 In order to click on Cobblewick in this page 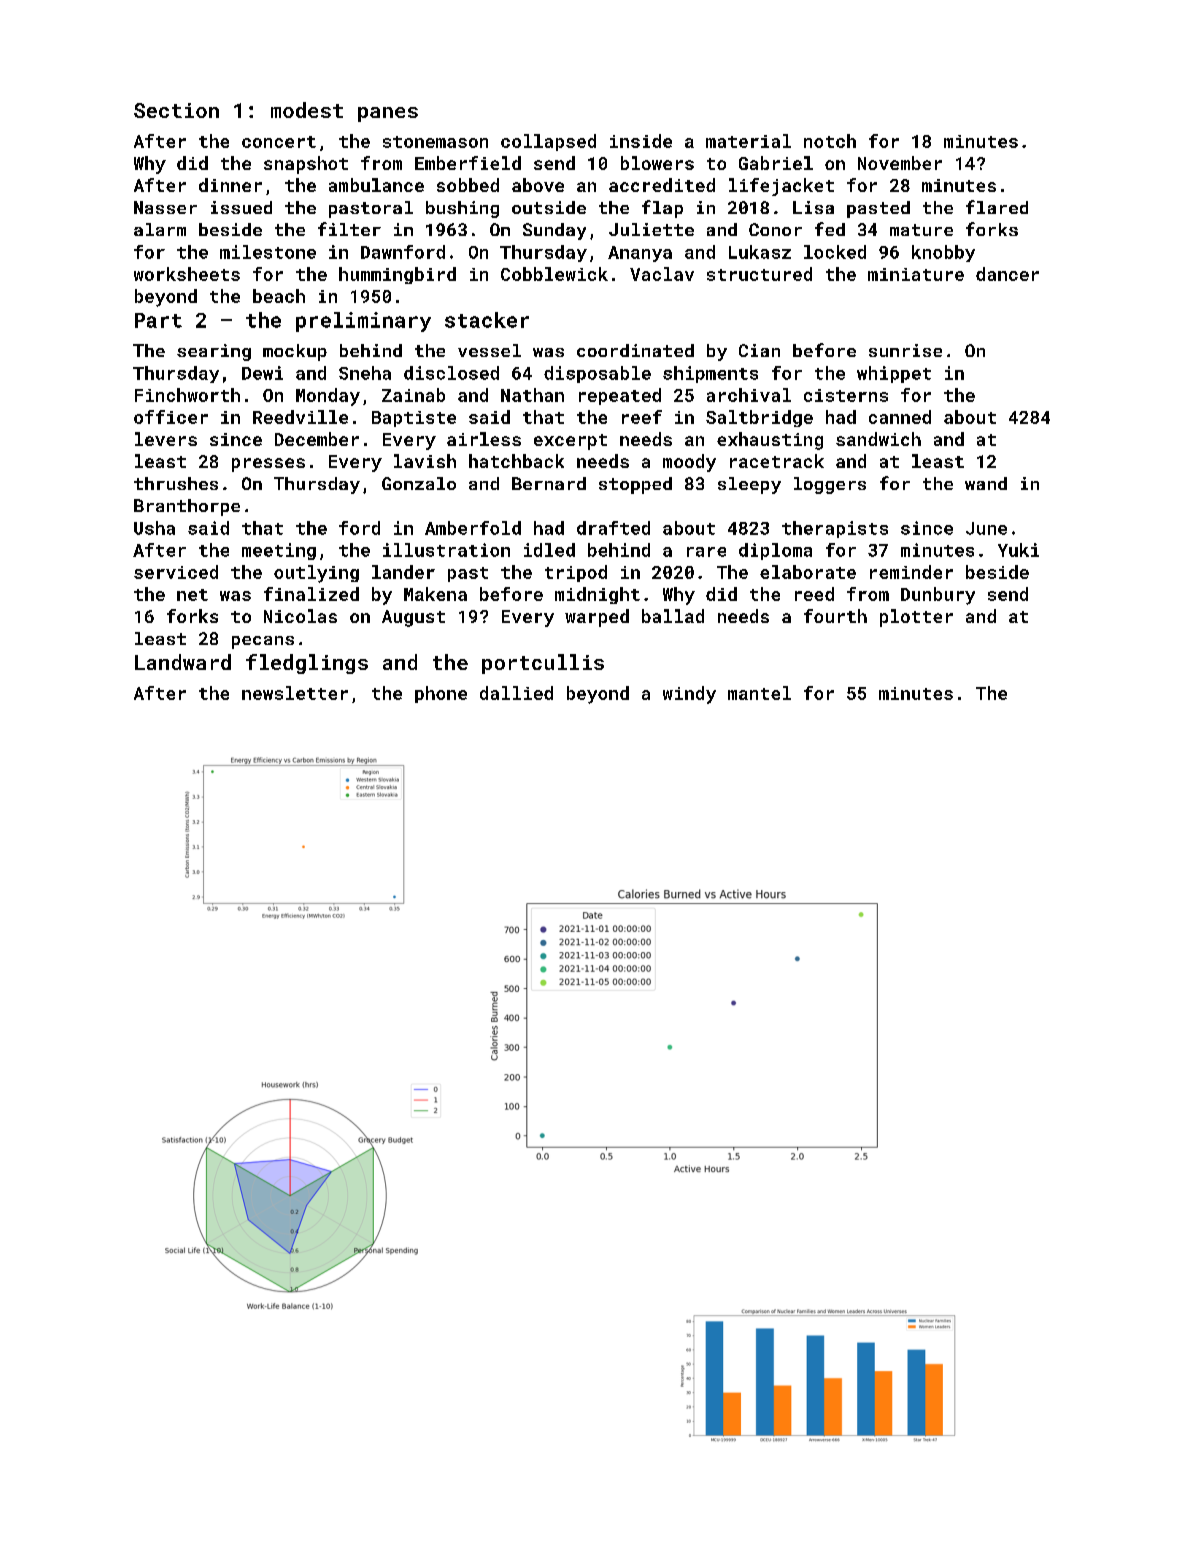, I will do `click(554, 274)`.
